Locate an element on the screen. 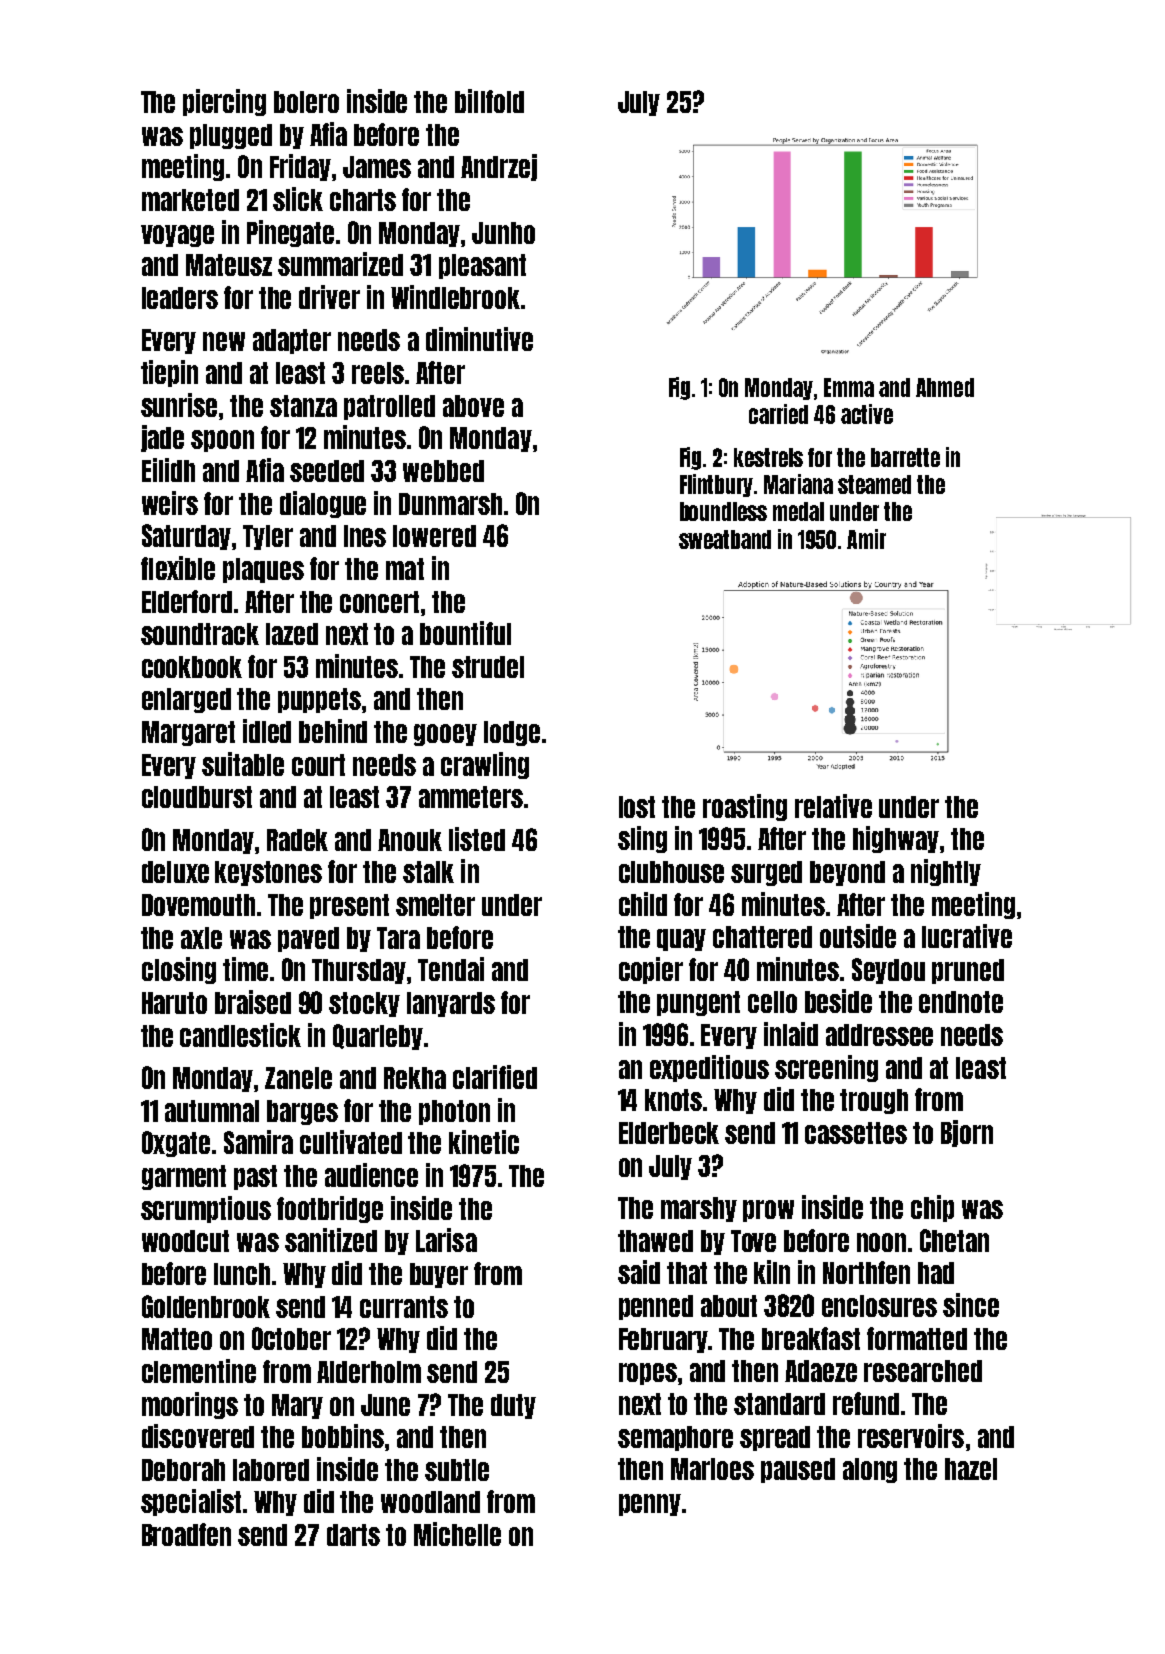 This screenshot has height=1654, width=1165. enlarged is located at coordinates (186, 700).
